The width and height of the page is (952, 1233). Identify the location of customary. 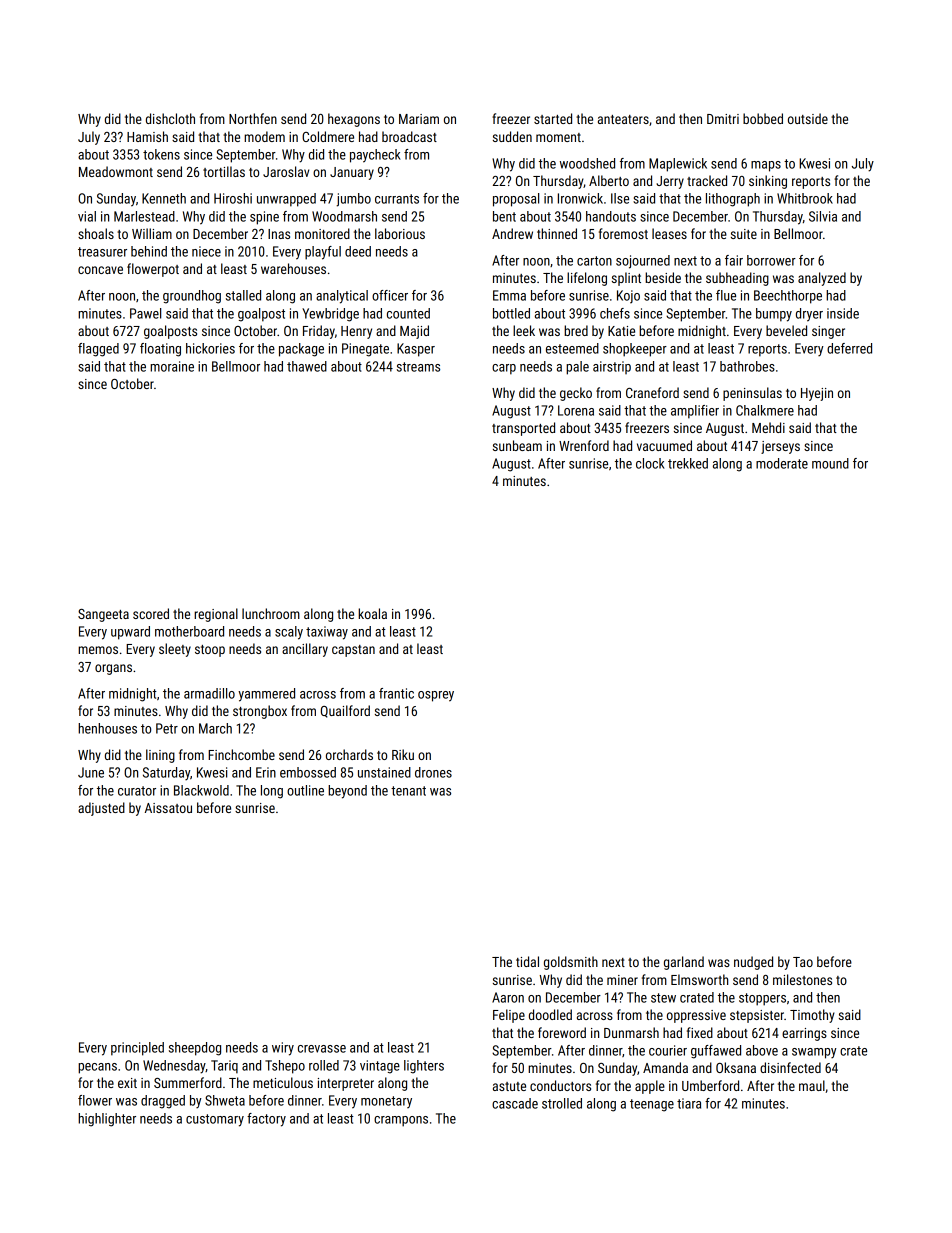
(215, 1120).
